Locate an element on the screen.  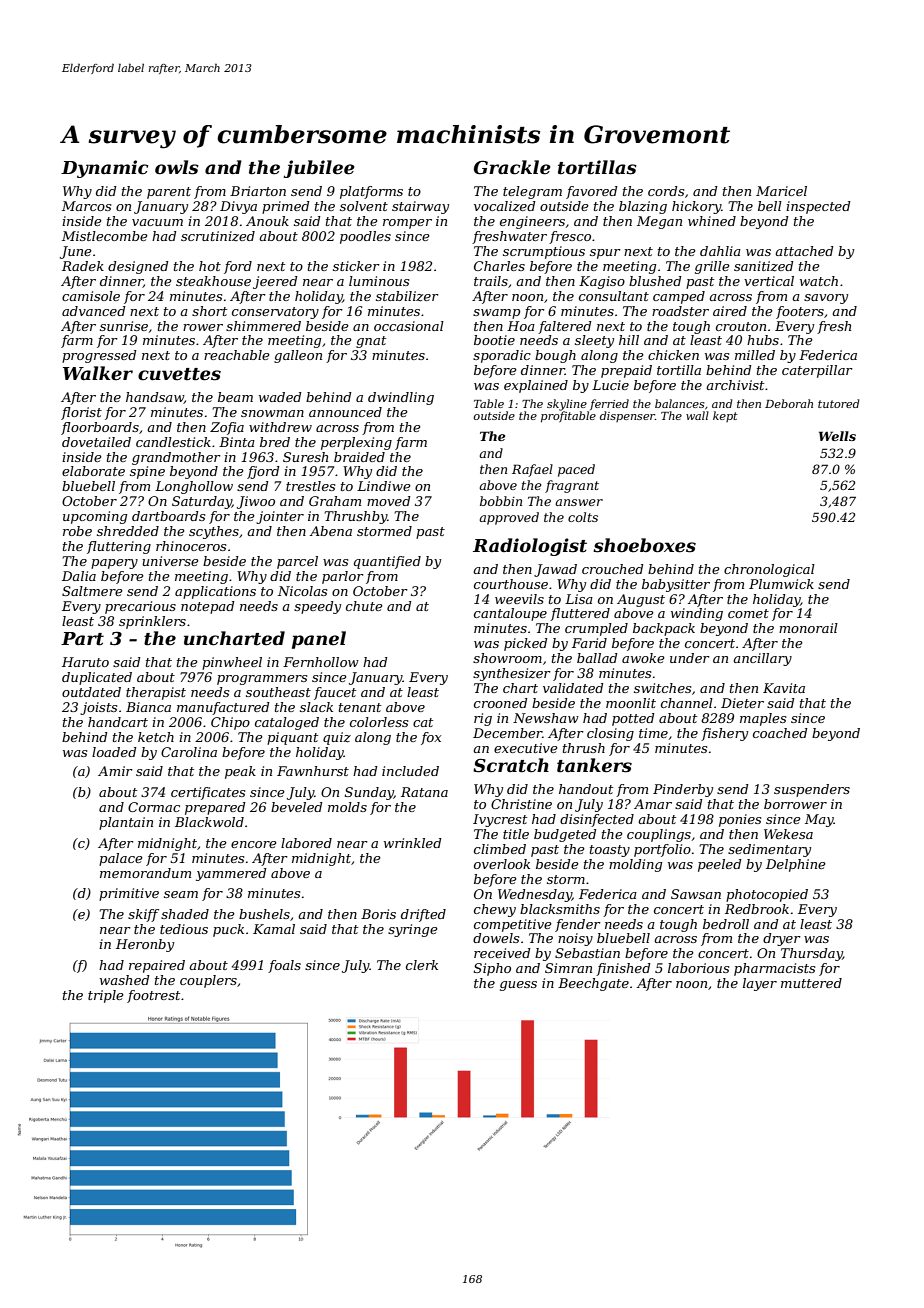
yammered is located at coordinates (231, 874).
